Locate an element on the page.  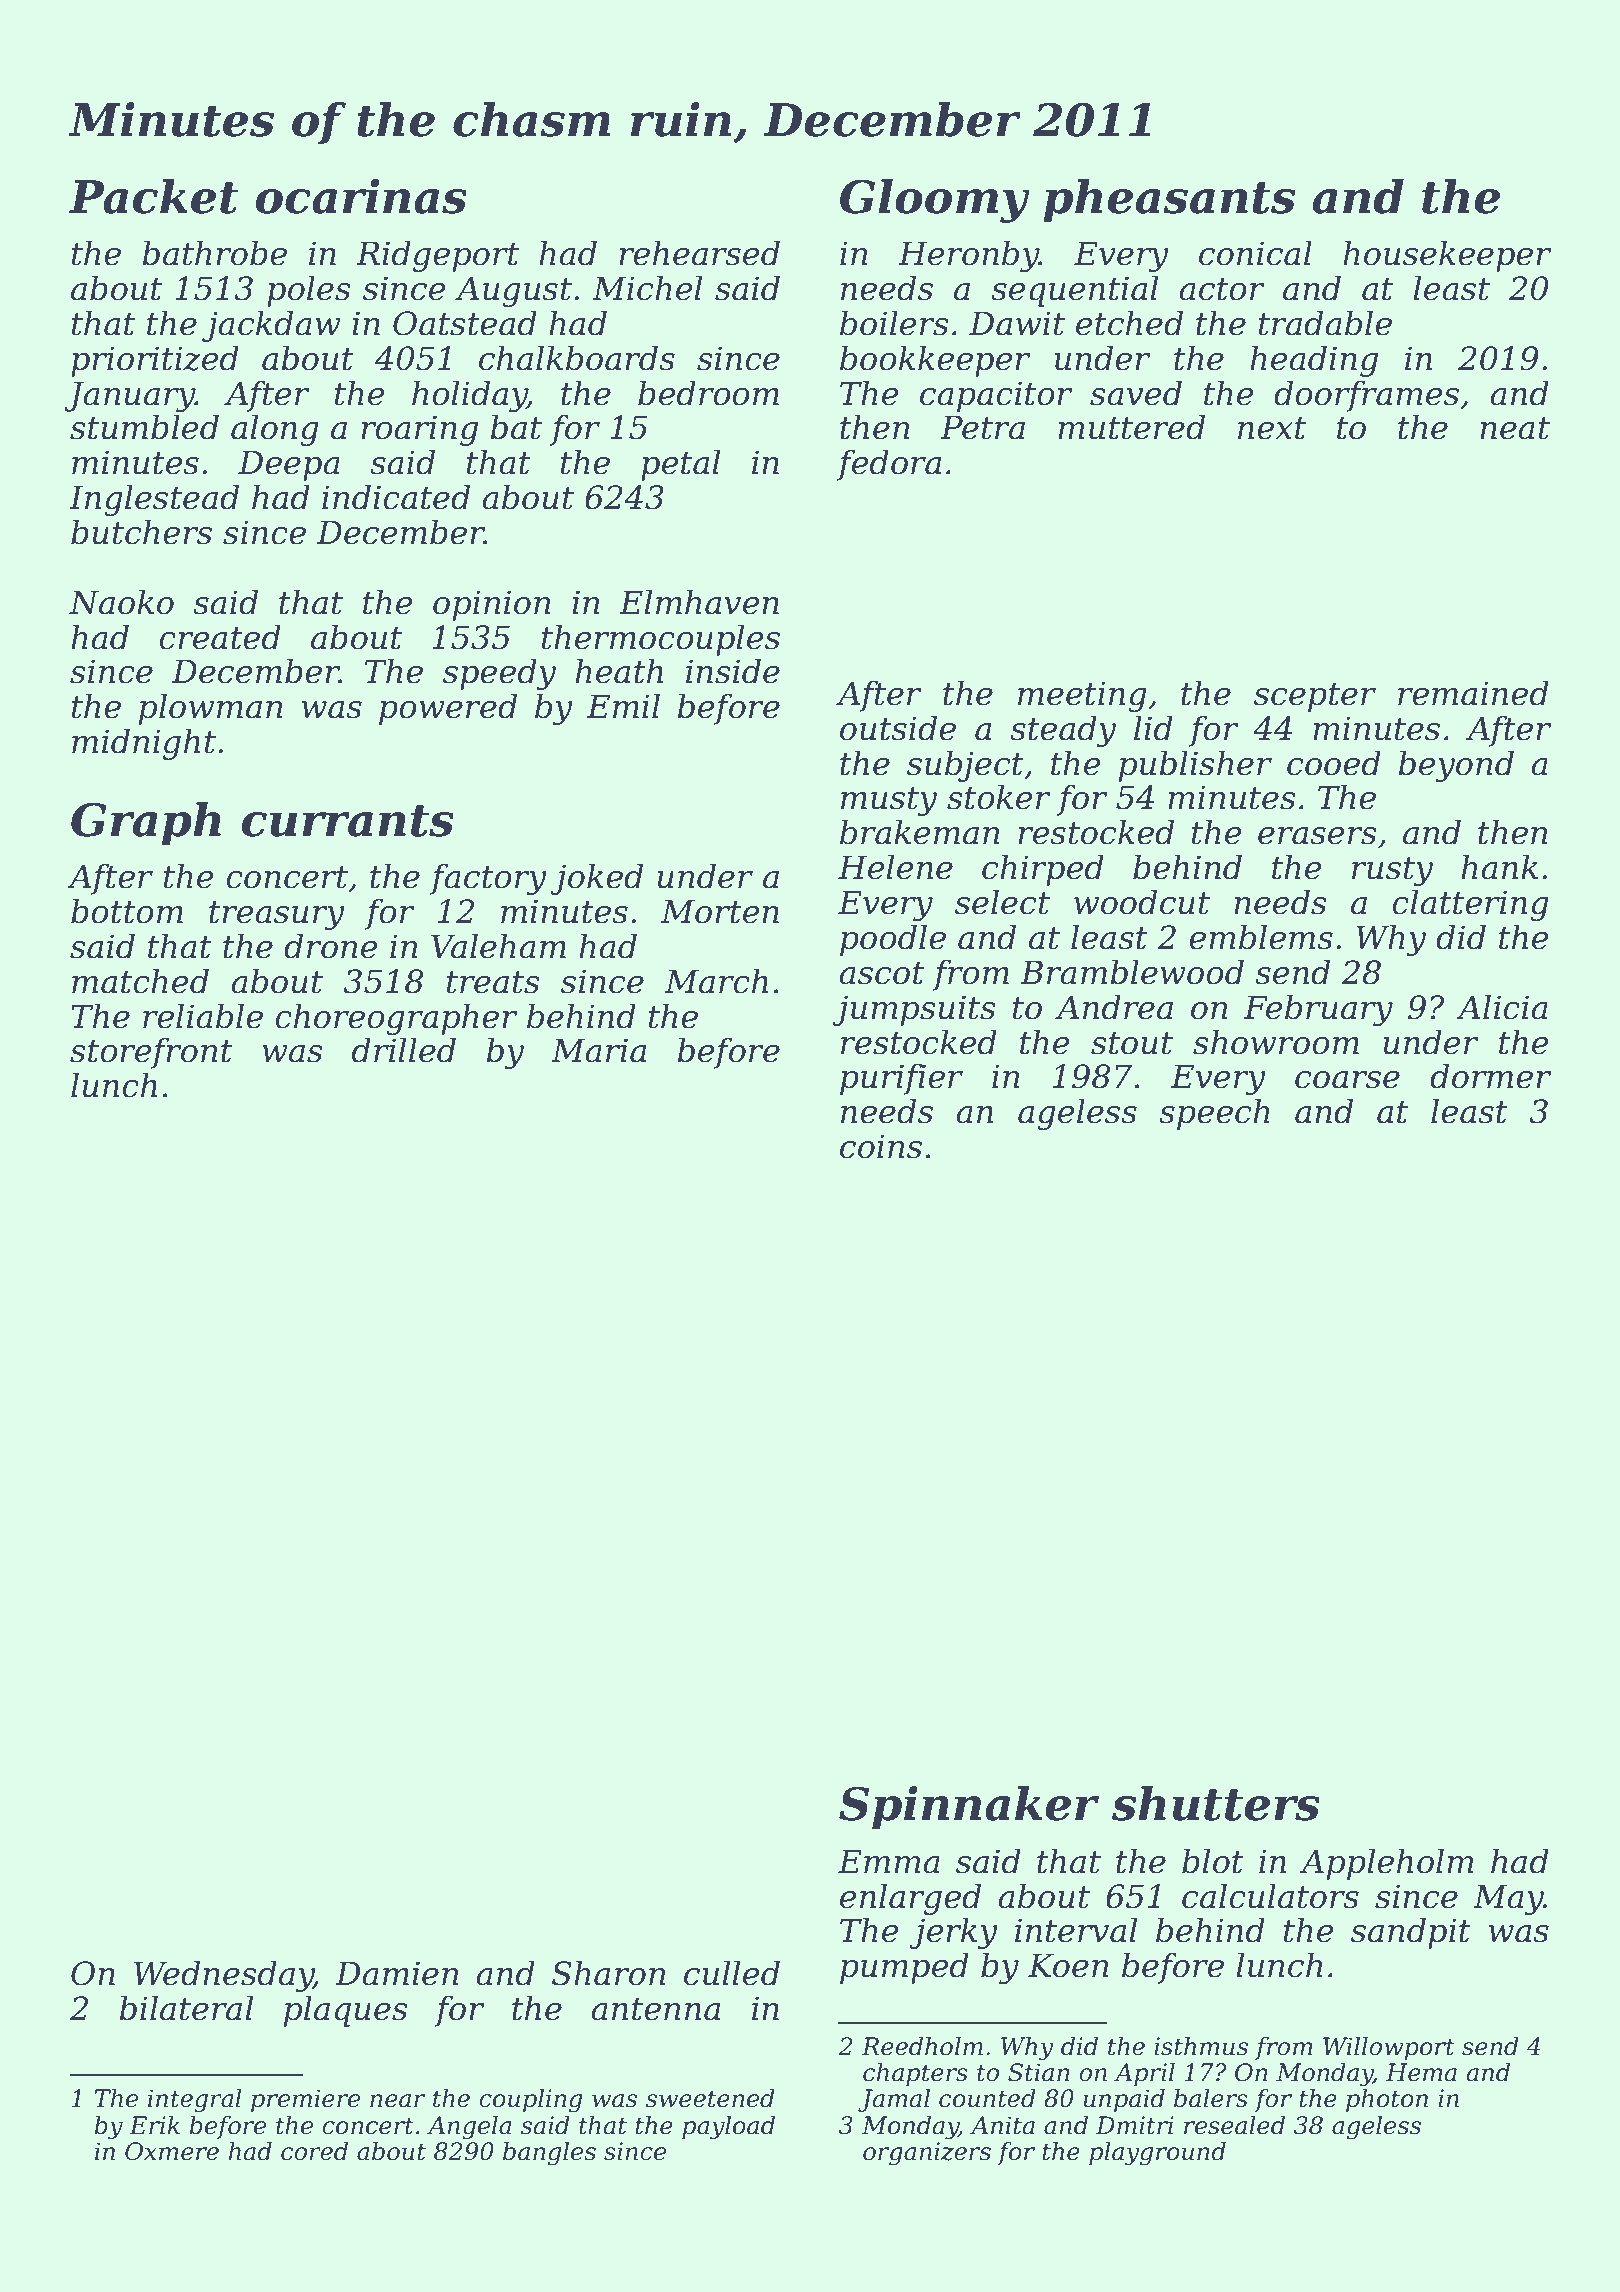
Hema is located at coordinates (1421, 2072).
